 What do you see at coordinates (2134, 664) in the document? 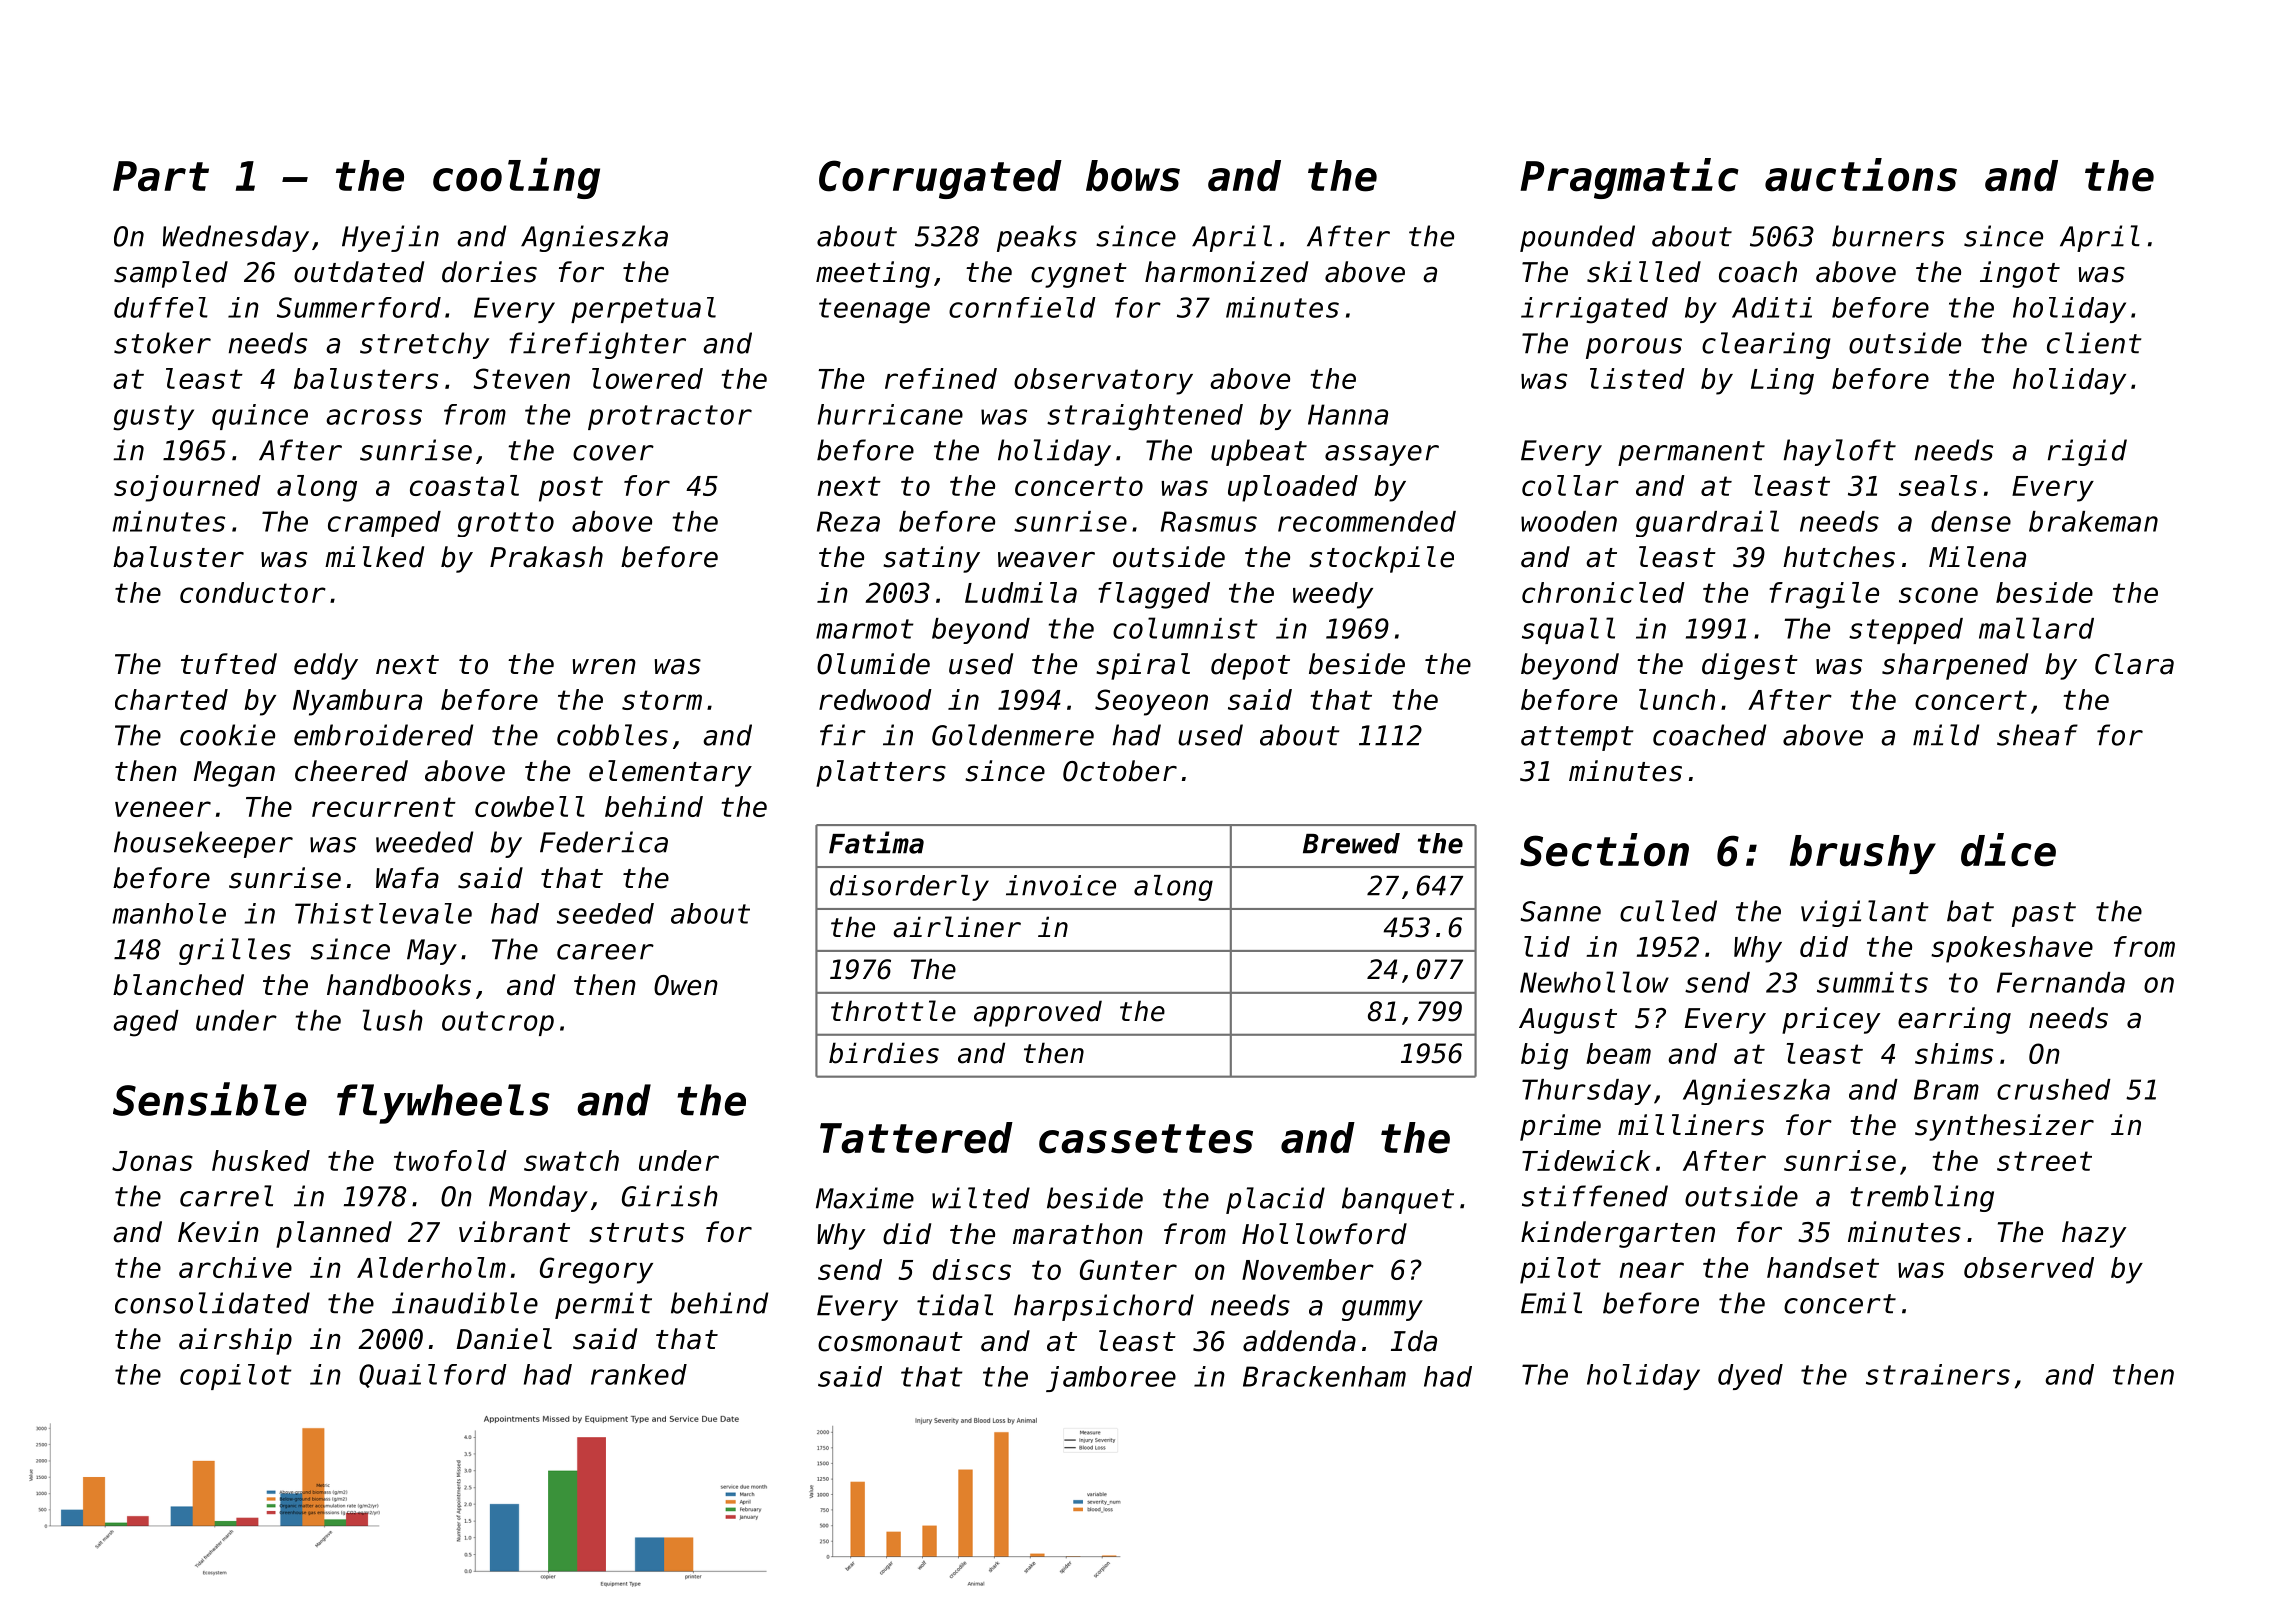
I see `Clara` at bounding box center [2134, 664].
